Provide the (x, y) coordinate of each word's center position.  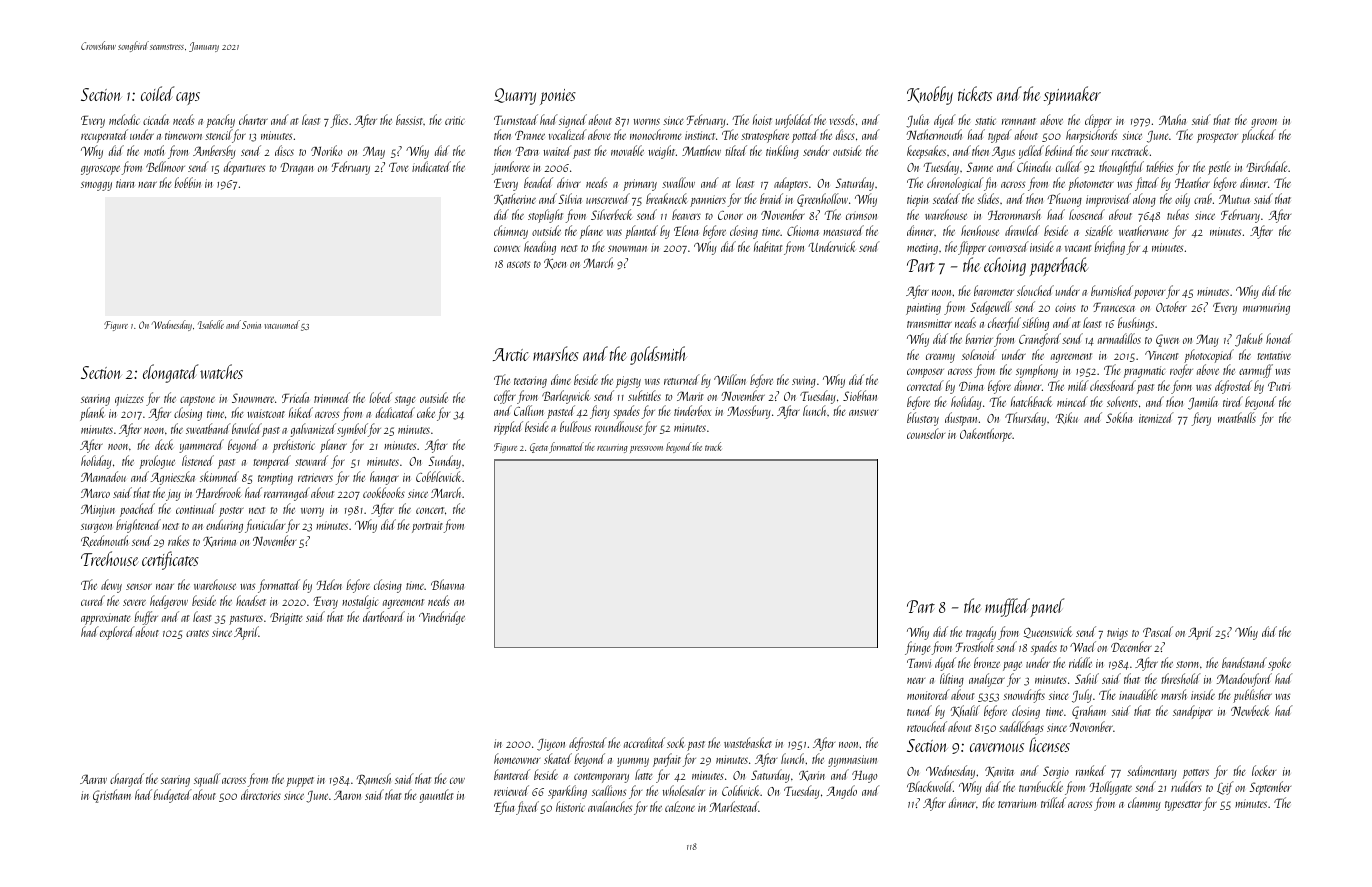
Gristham (112, 796)
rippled (508, 428)
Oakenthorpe (986, 435)
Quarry (515, 96)
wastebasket (748, 742)
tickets (975, 93)
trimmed (332, 397)
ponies (558, 97)
